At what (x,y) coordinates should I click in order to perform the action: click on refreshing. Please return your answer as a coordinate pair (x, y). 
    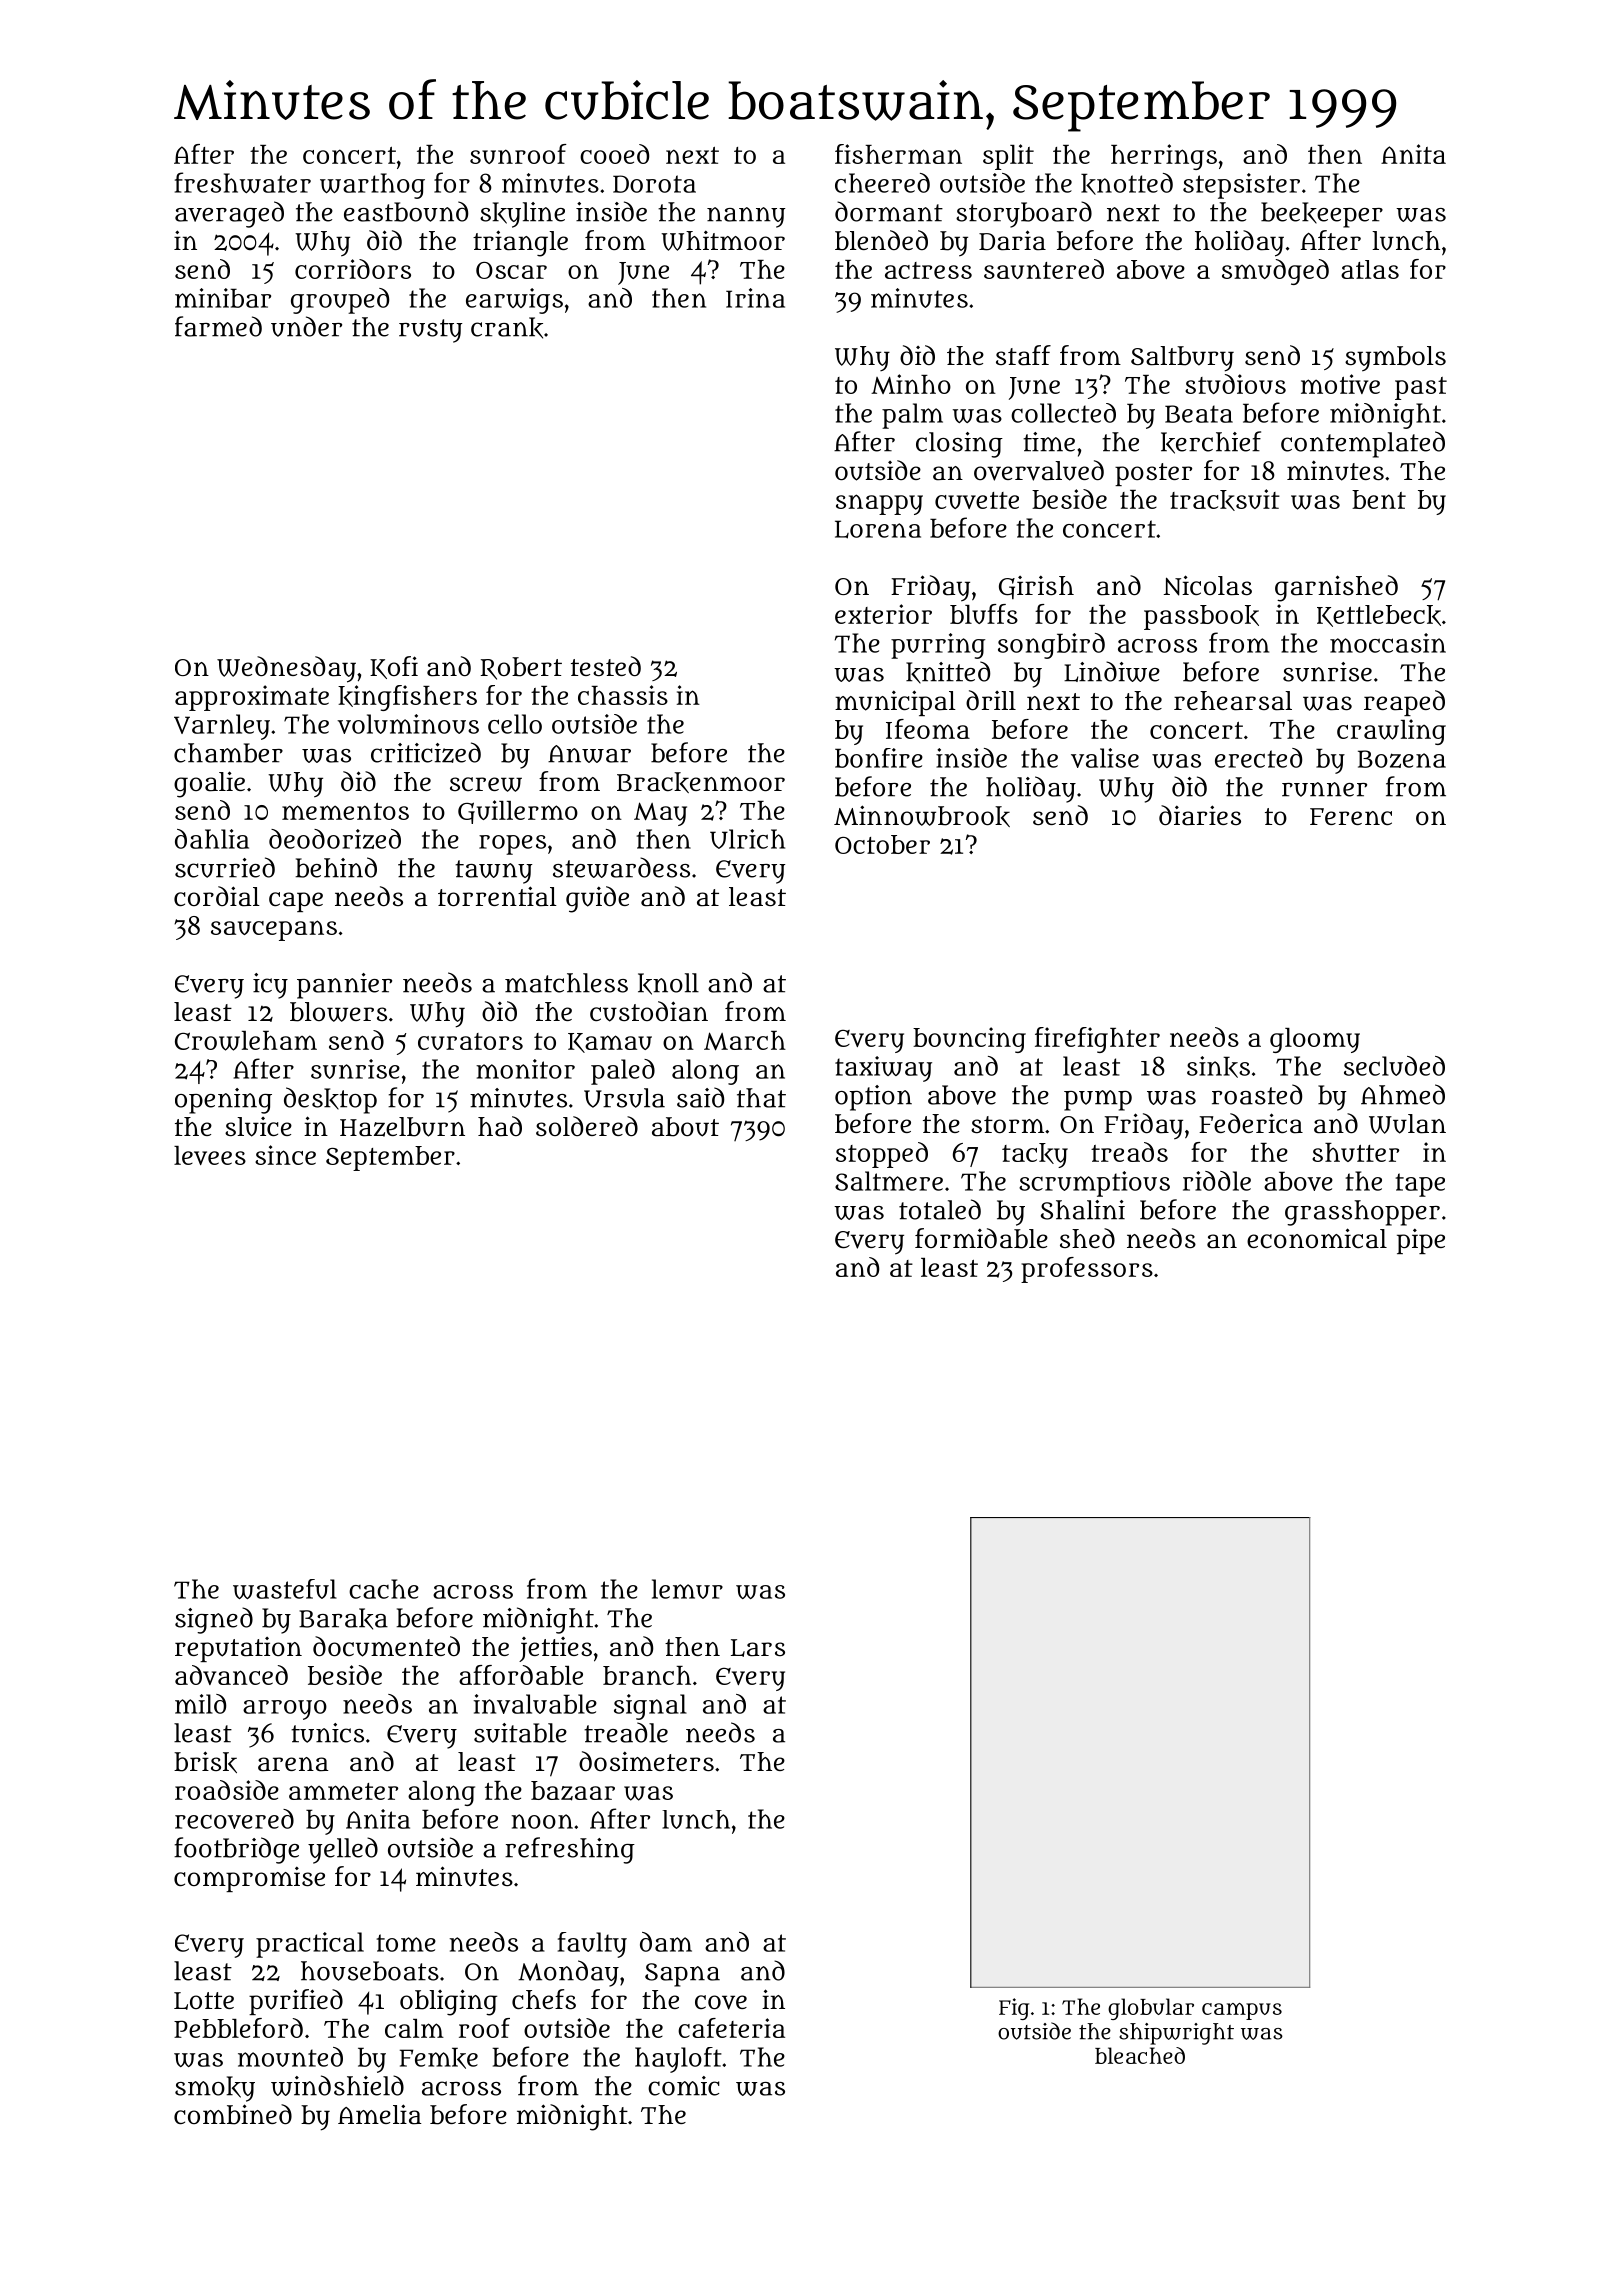
    Looking at the image, I should click on (570, 1850).
